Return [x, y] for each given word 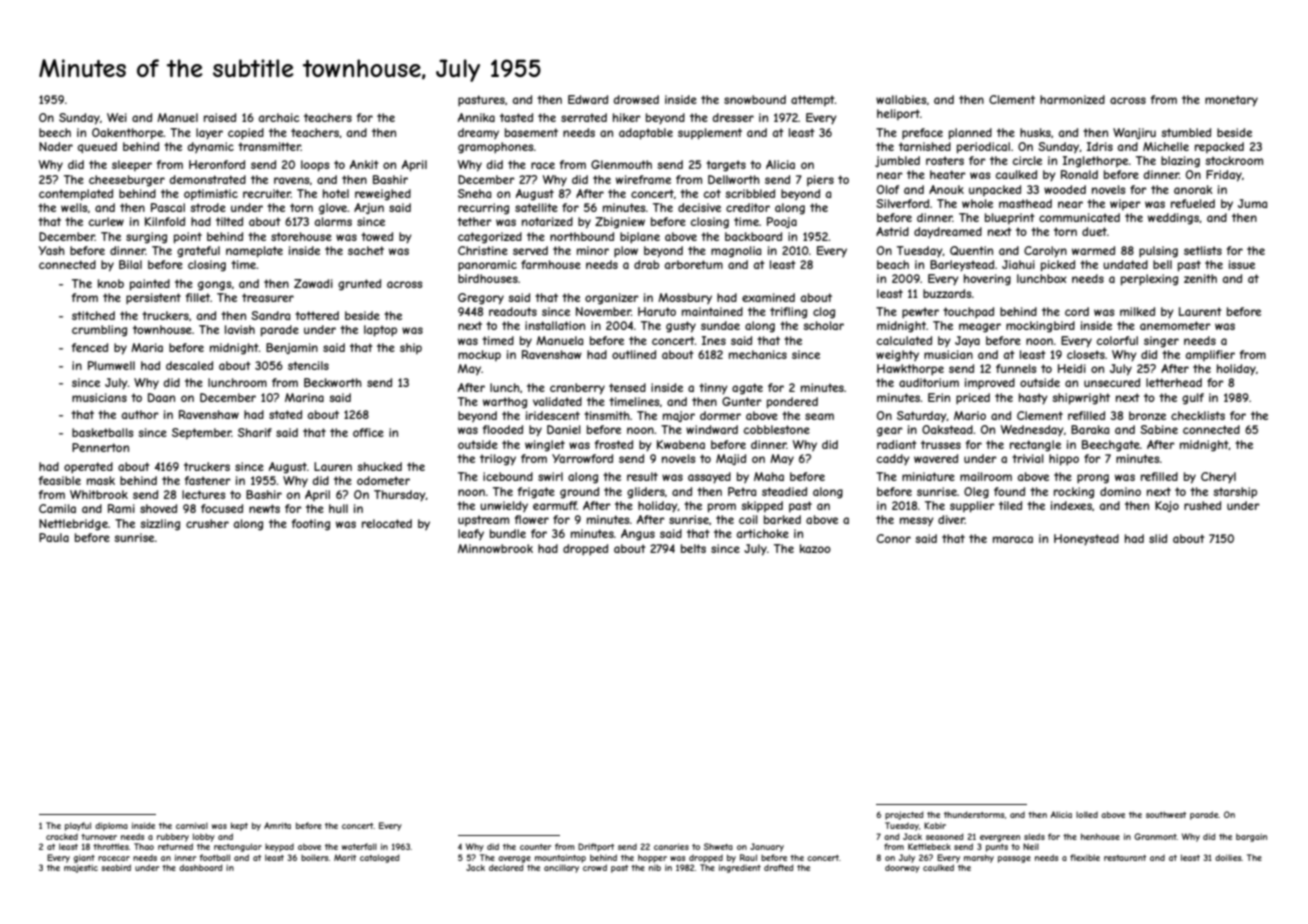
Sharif [255, 432]
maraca [1013, 539]
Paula [54, 537]
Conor [894, 538]
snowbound [755, 99]
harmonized [1072, 99]
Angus [638, 535]
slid [1158, 538]
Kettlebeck [929, 846]
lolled [1087, 814]
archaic [279, 117]
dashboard [201, 867]
